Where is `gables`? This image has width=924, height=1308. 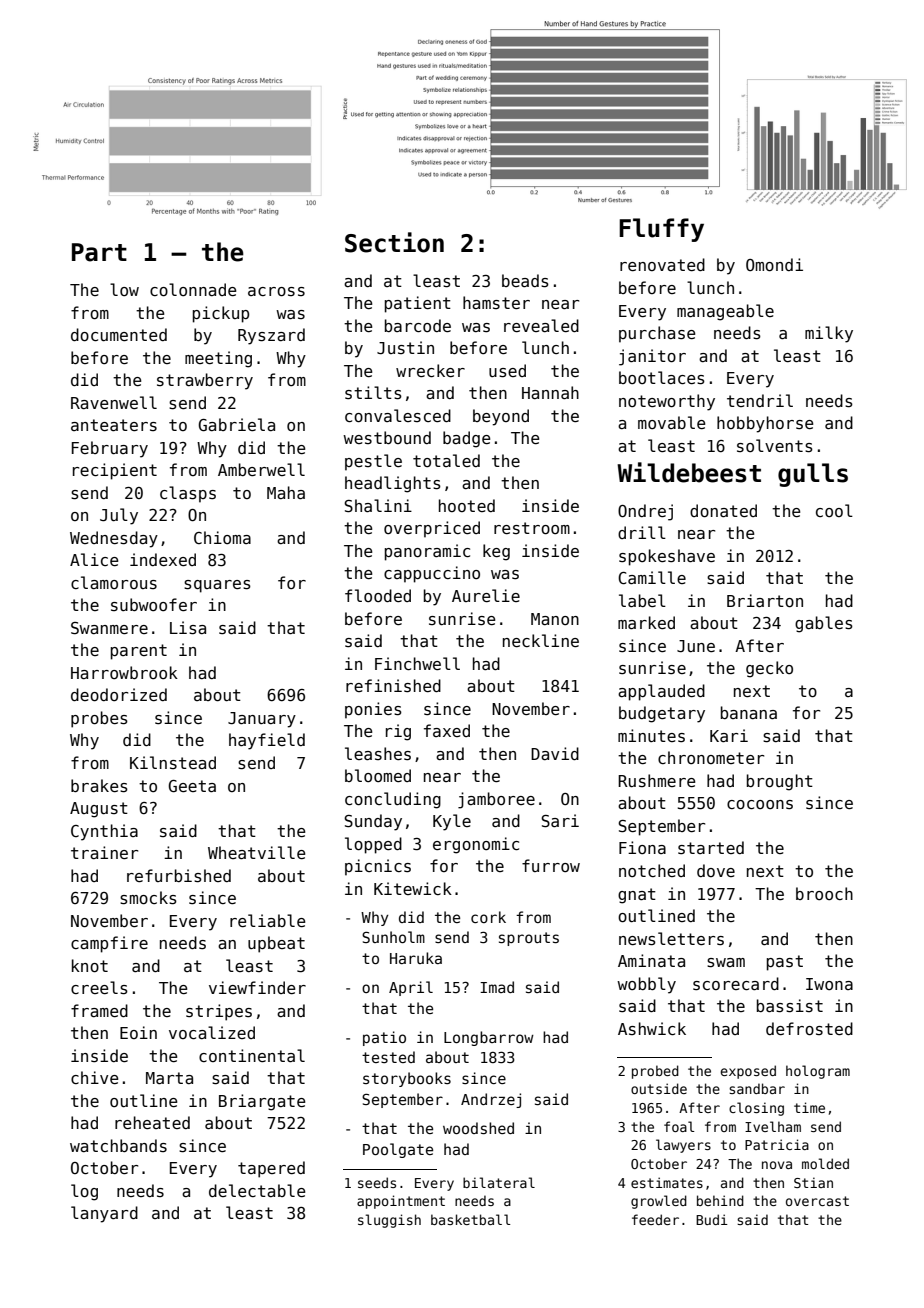
gables is located at coordinates (824, 624).
